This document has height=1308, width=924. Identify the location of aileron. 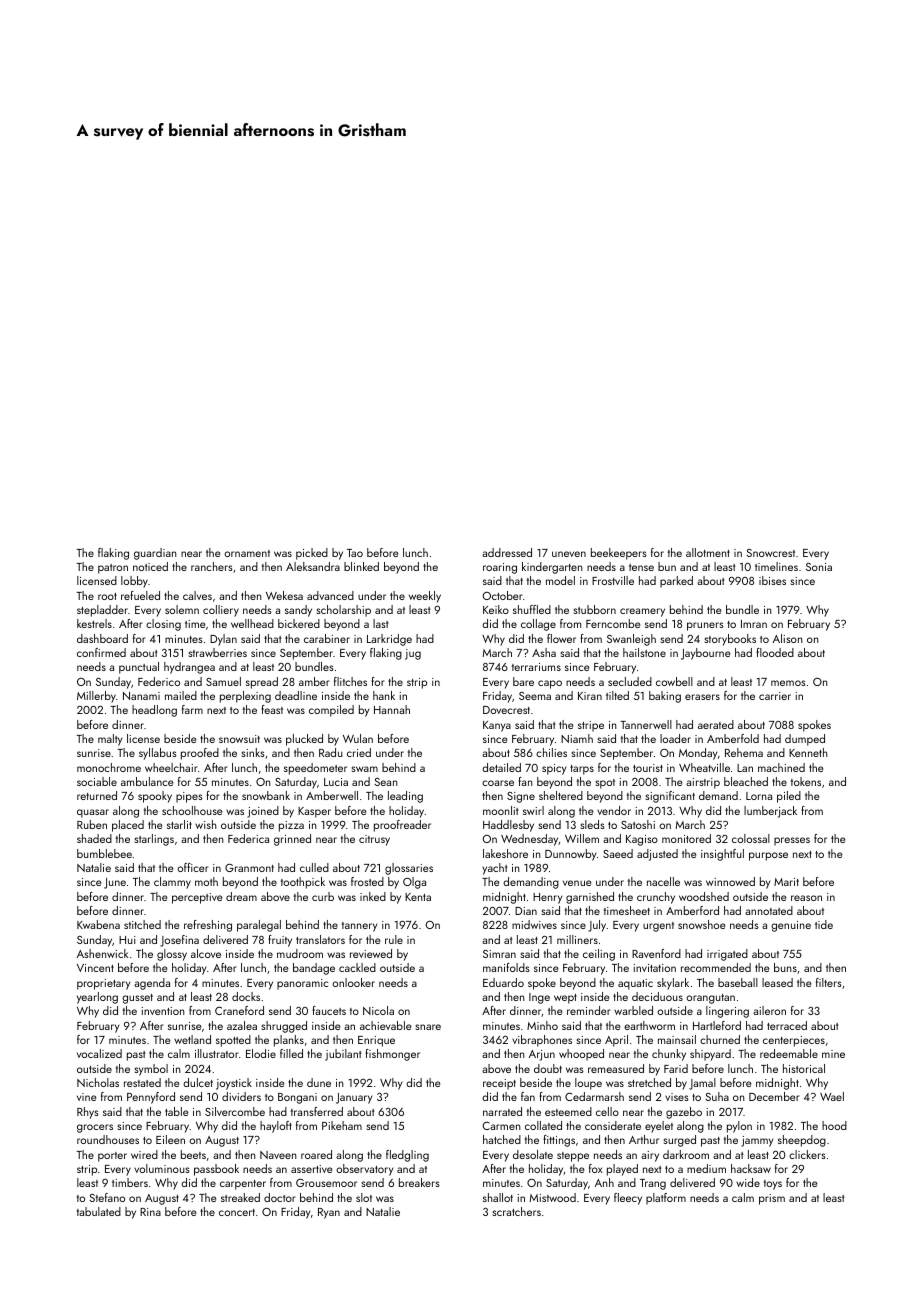
(769, 1010).
